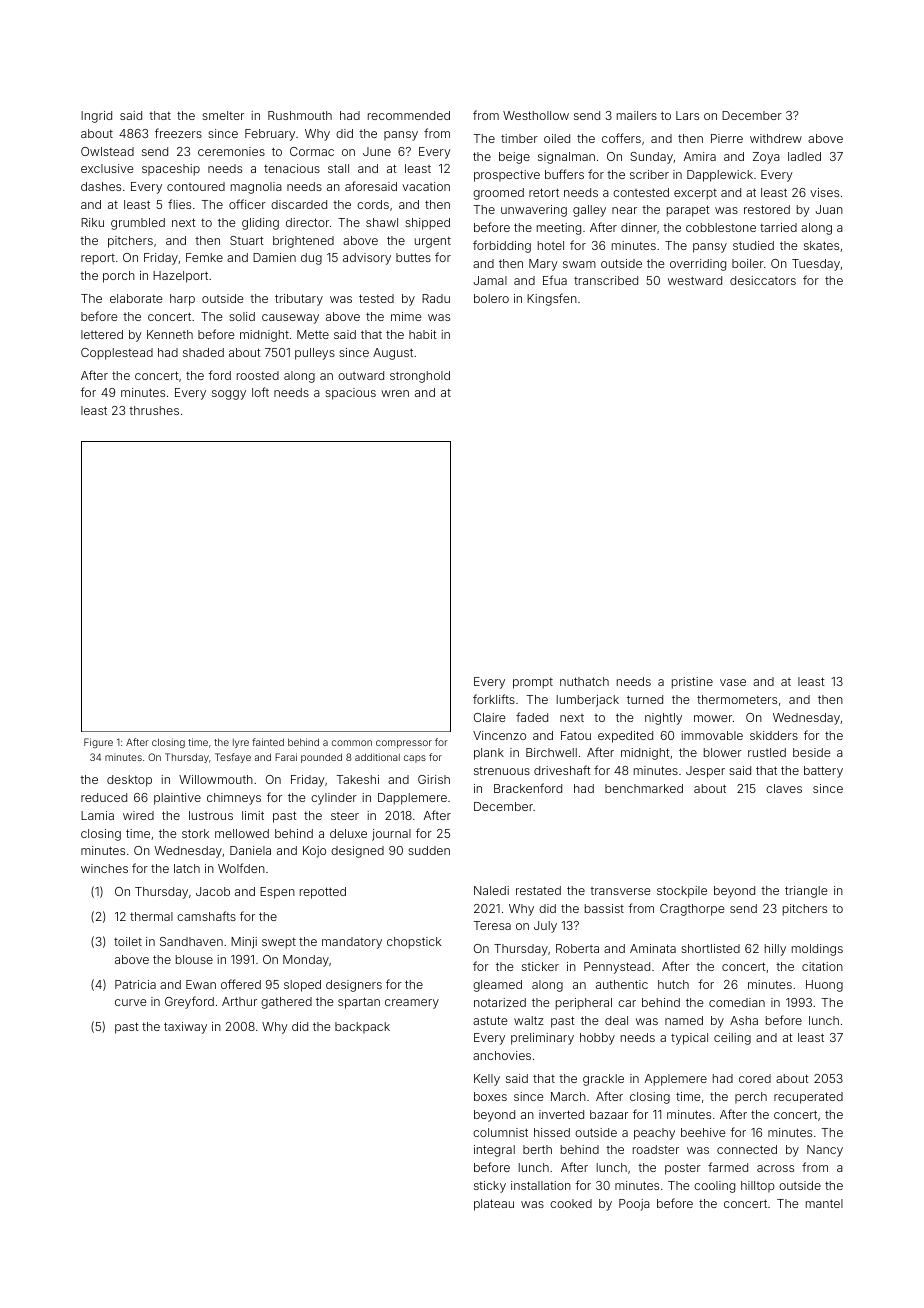 This document has height=1308, width=924. Describe the element at coordinates (92, 222) in the document. I see `Riku` at that location.
